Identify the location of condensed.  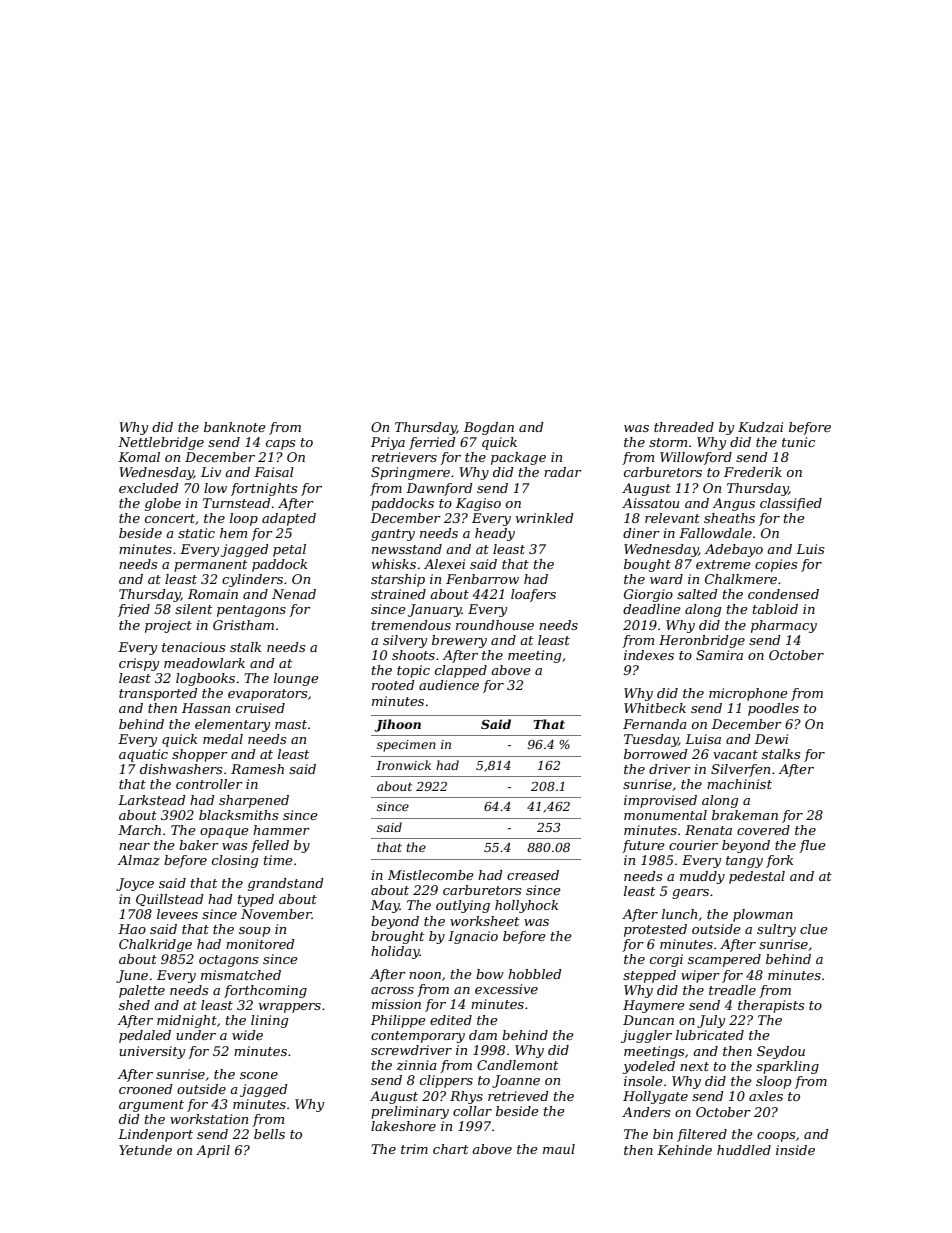
(783, 594).
